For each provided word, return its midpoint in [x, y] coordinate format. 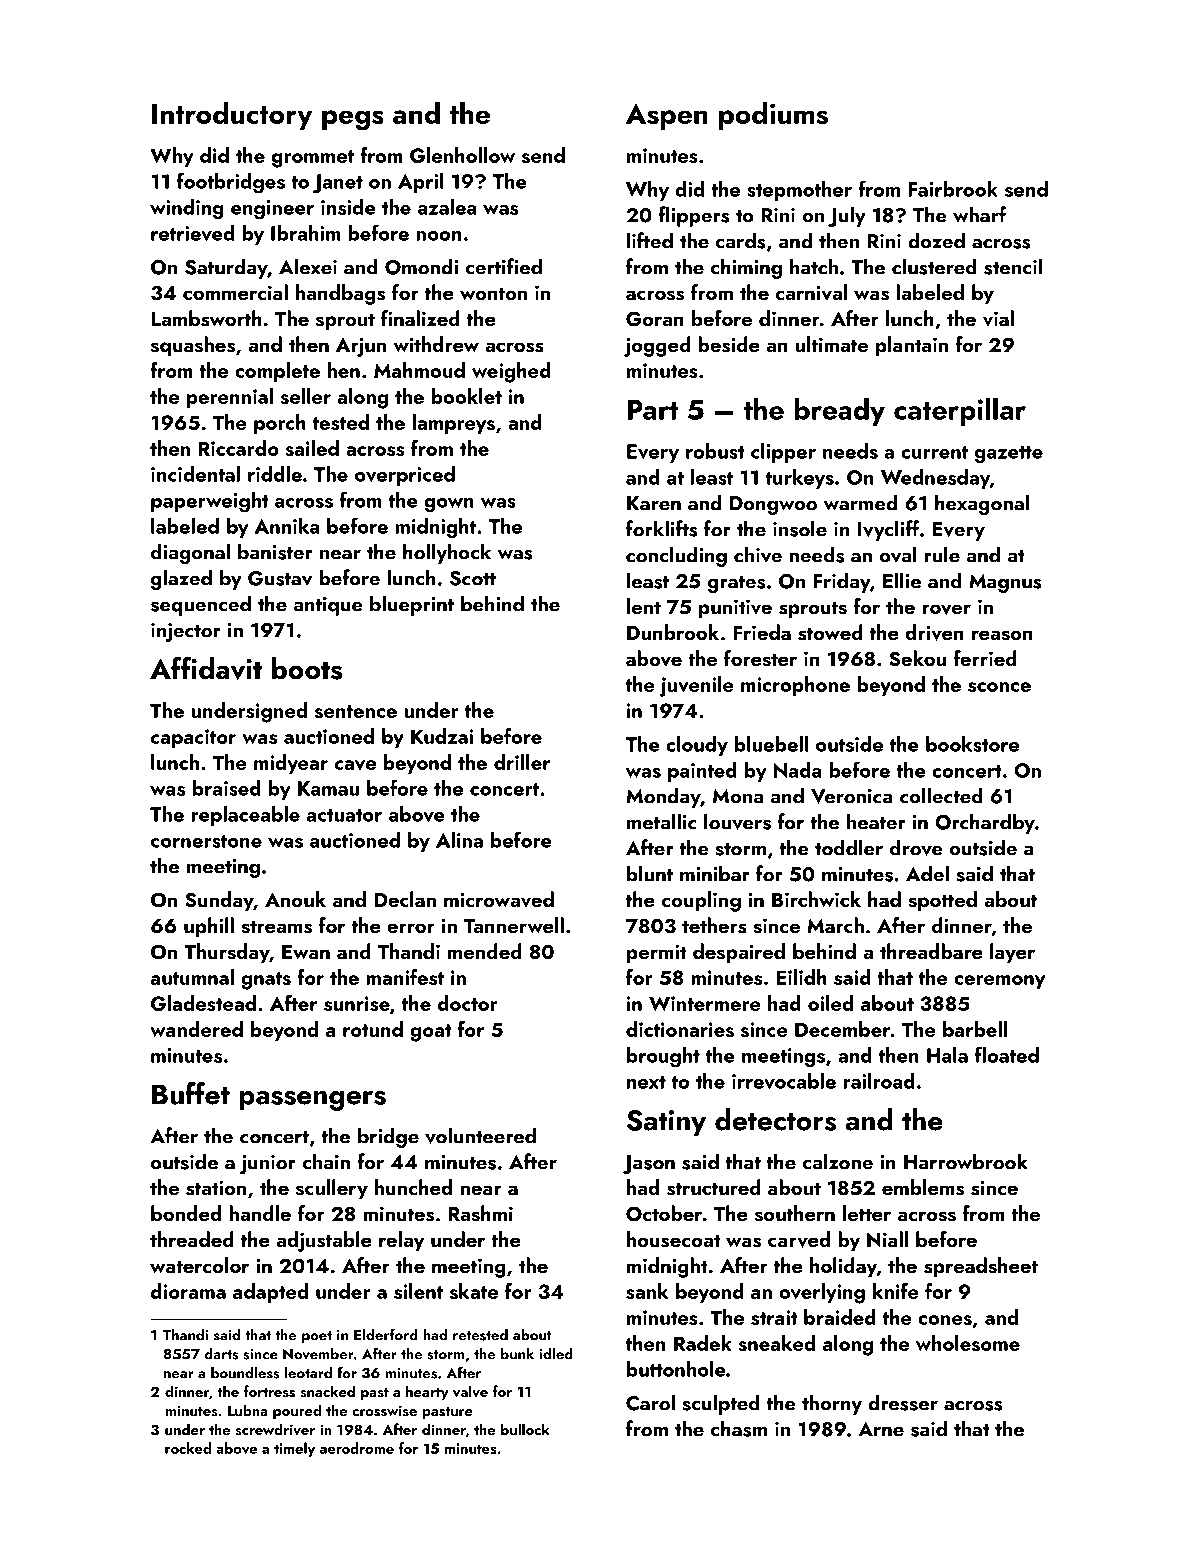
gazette [1009, 455]
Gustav [280, 578]
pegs [353, 120]
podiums [773, 116]
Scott [473, 578]
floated [1007, 1055]
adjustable [324, 1241]
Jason [649, 1164]
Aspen [667, 116]
